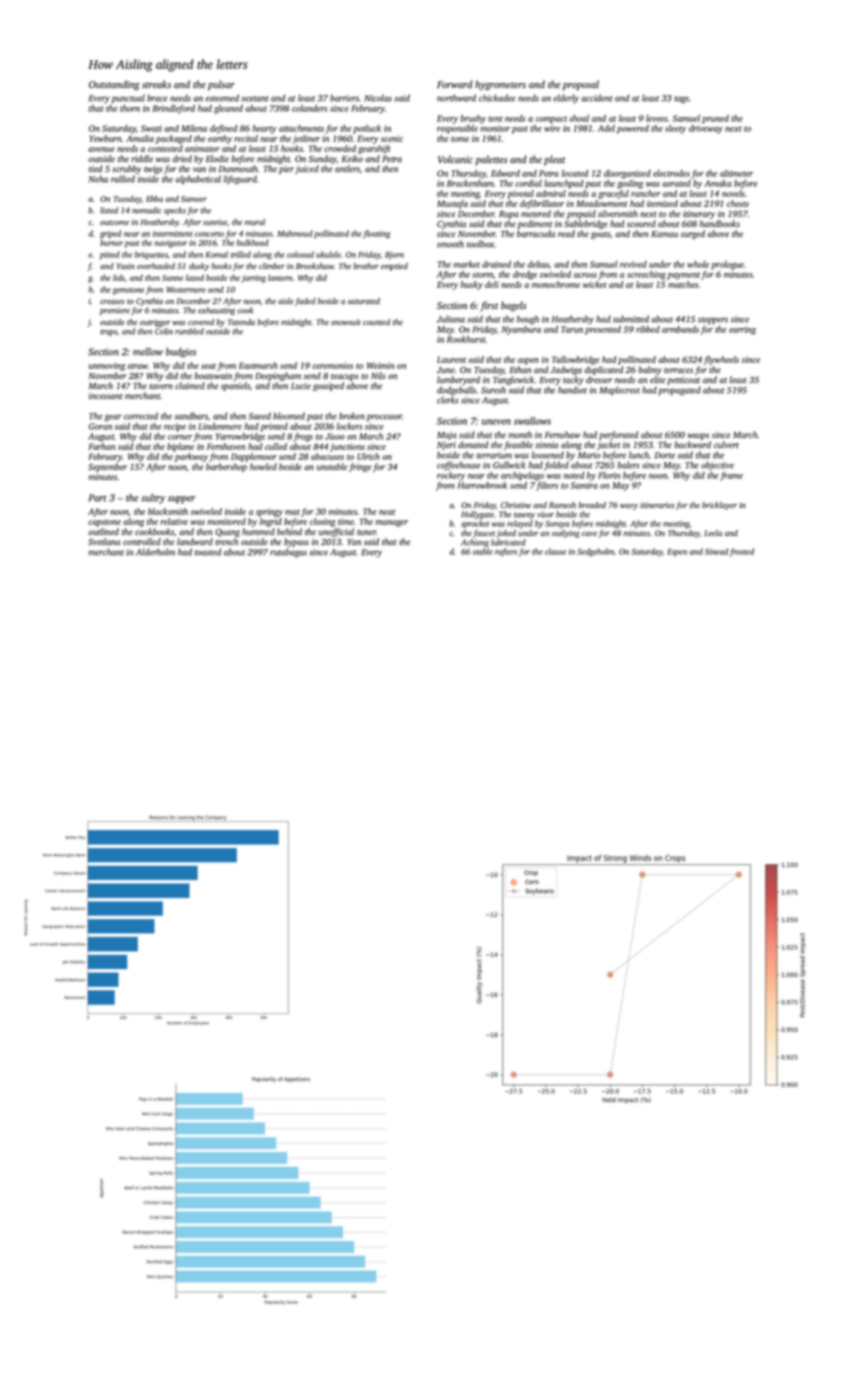 The image size is (849, 1400). Describe the element at coordinates (328, 254) in the page. I see `ukulele` at that location.
